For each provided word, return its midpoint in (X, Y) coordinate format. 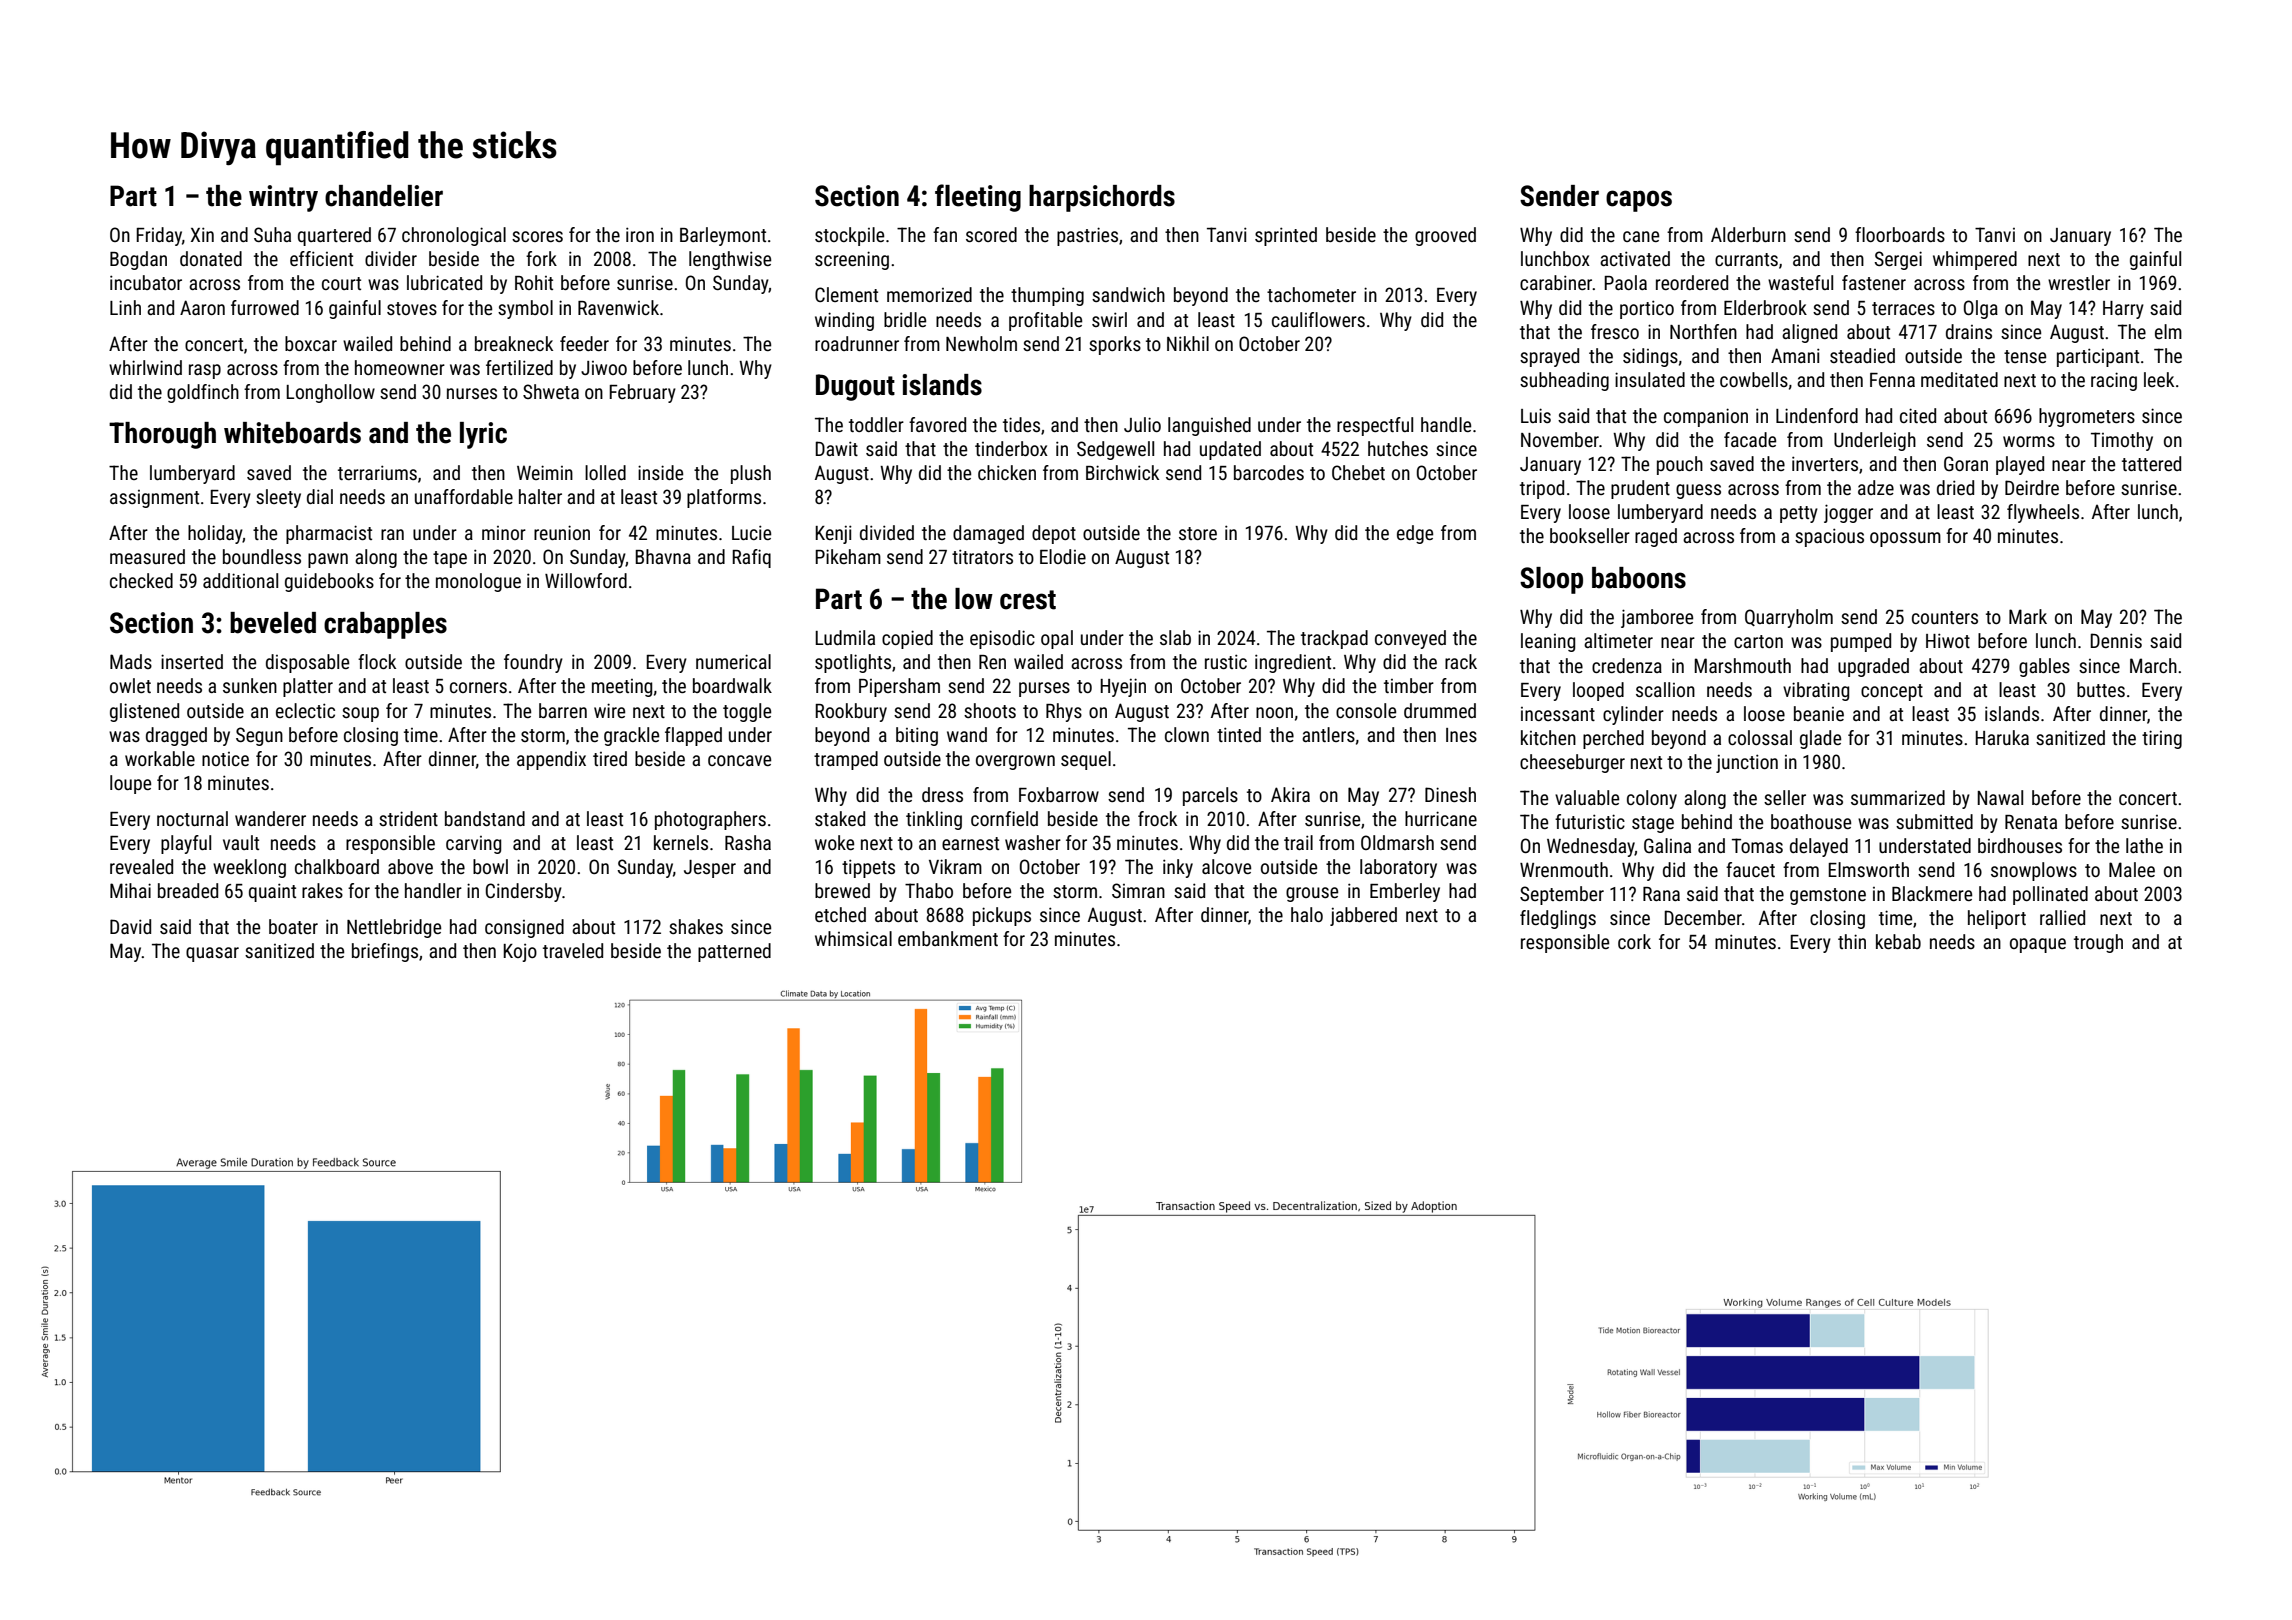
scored (991, 234)
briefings (385, 952)
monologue (478, 582)
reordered (1692, 282)
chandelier (384, 196)
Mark (2028, 616)
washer (1033, 842)
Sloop (1551, 580)
